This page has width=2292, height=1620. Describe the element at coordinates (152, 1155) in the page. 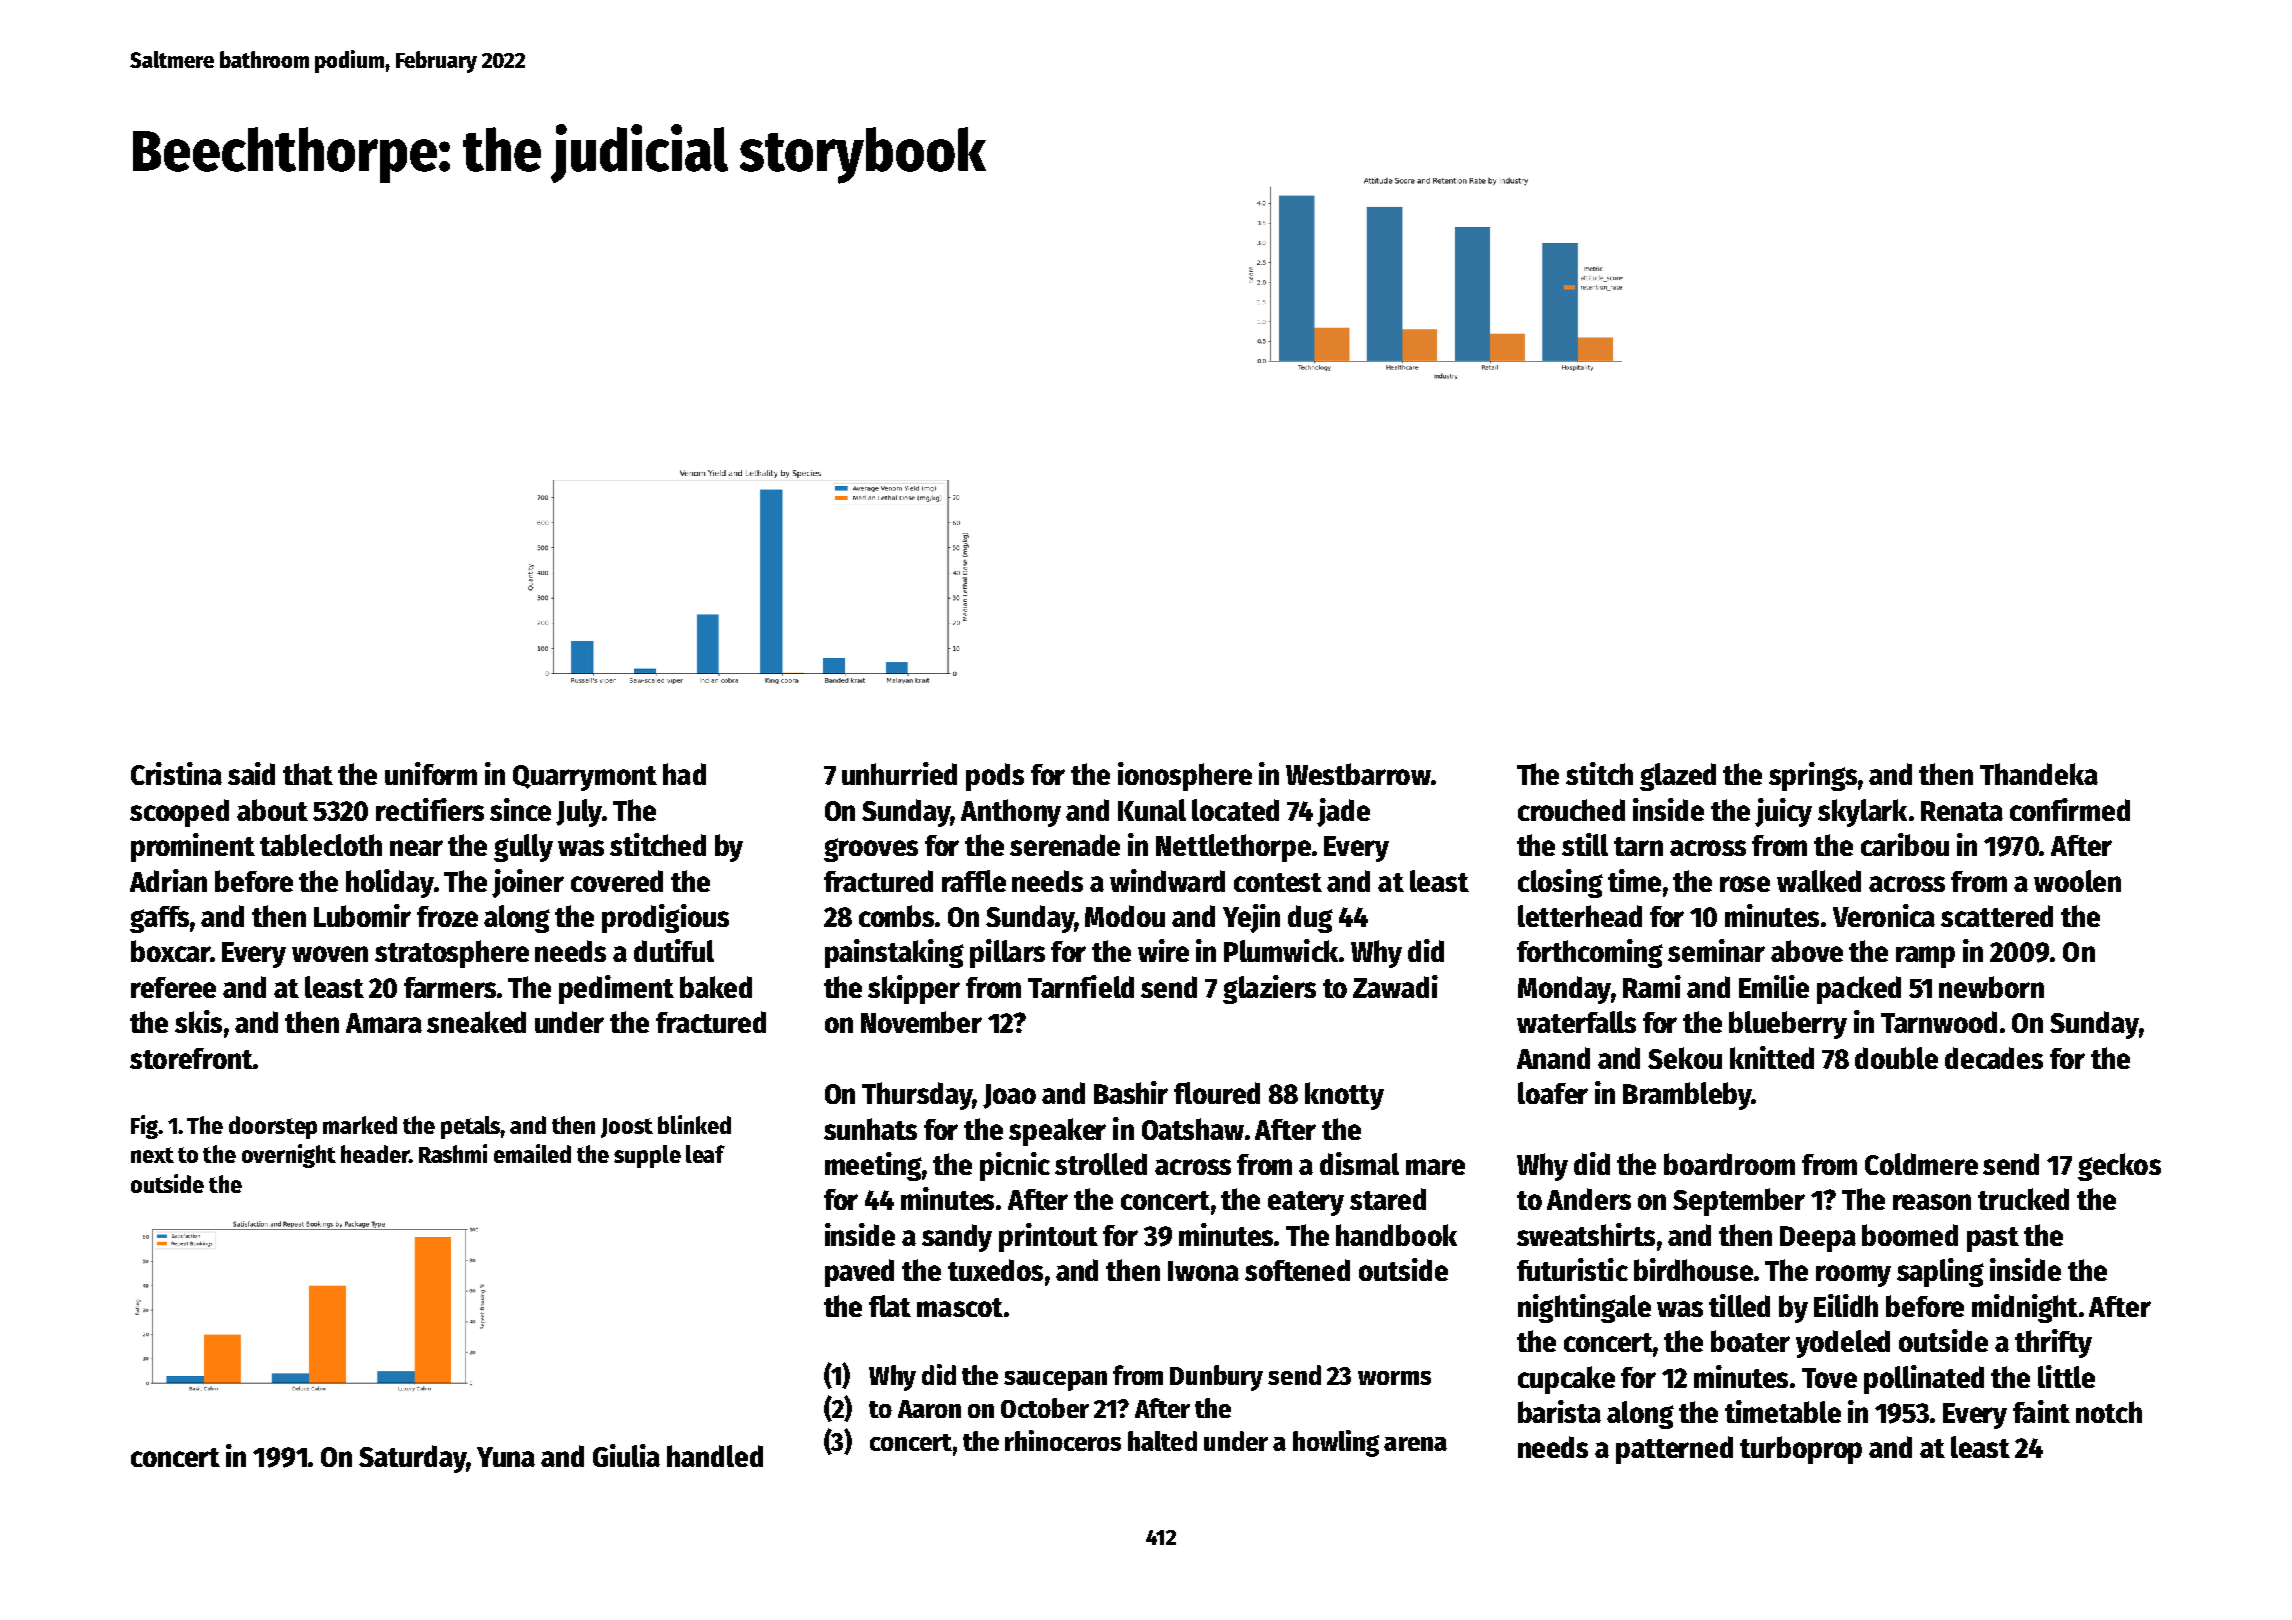

I see `next` at that location.
